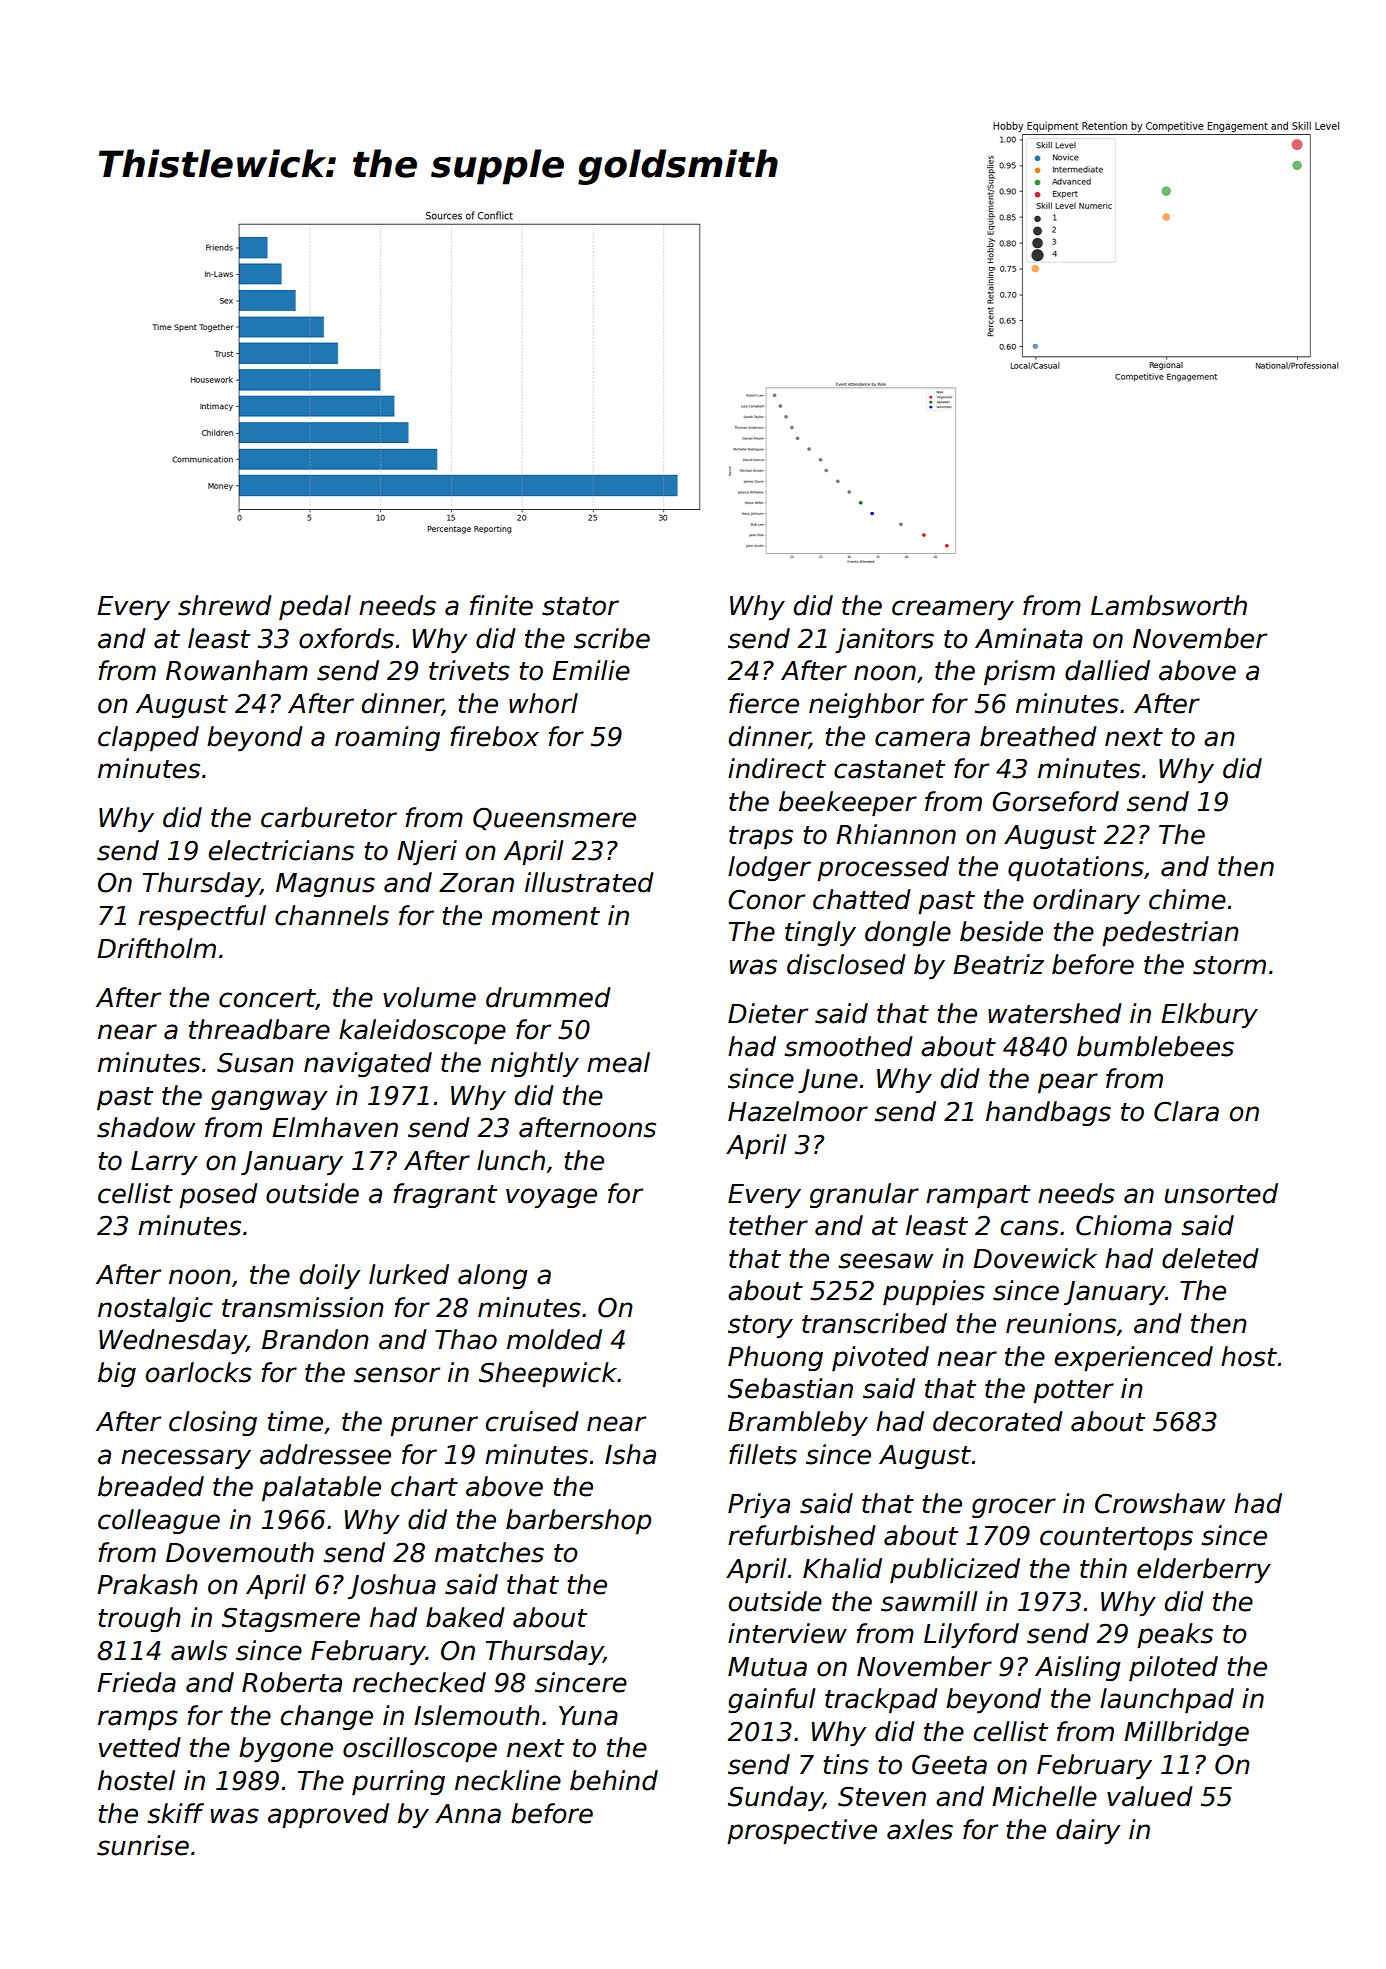 This document has height=1969, width=1386. Describe the element at coordinates (760, 1326) in the document. I see `story` at that location.
